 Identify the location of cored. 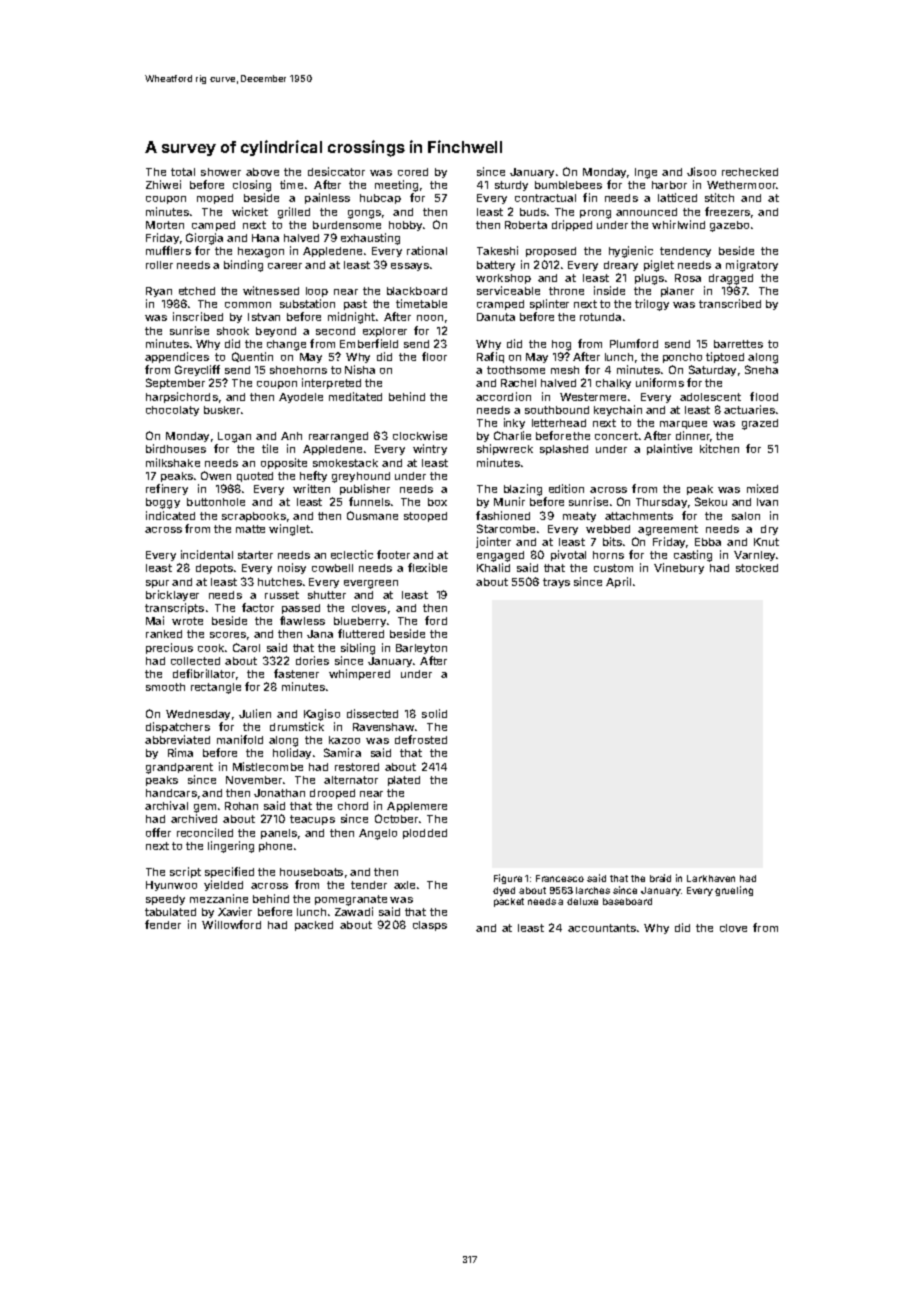
(413, 172).
